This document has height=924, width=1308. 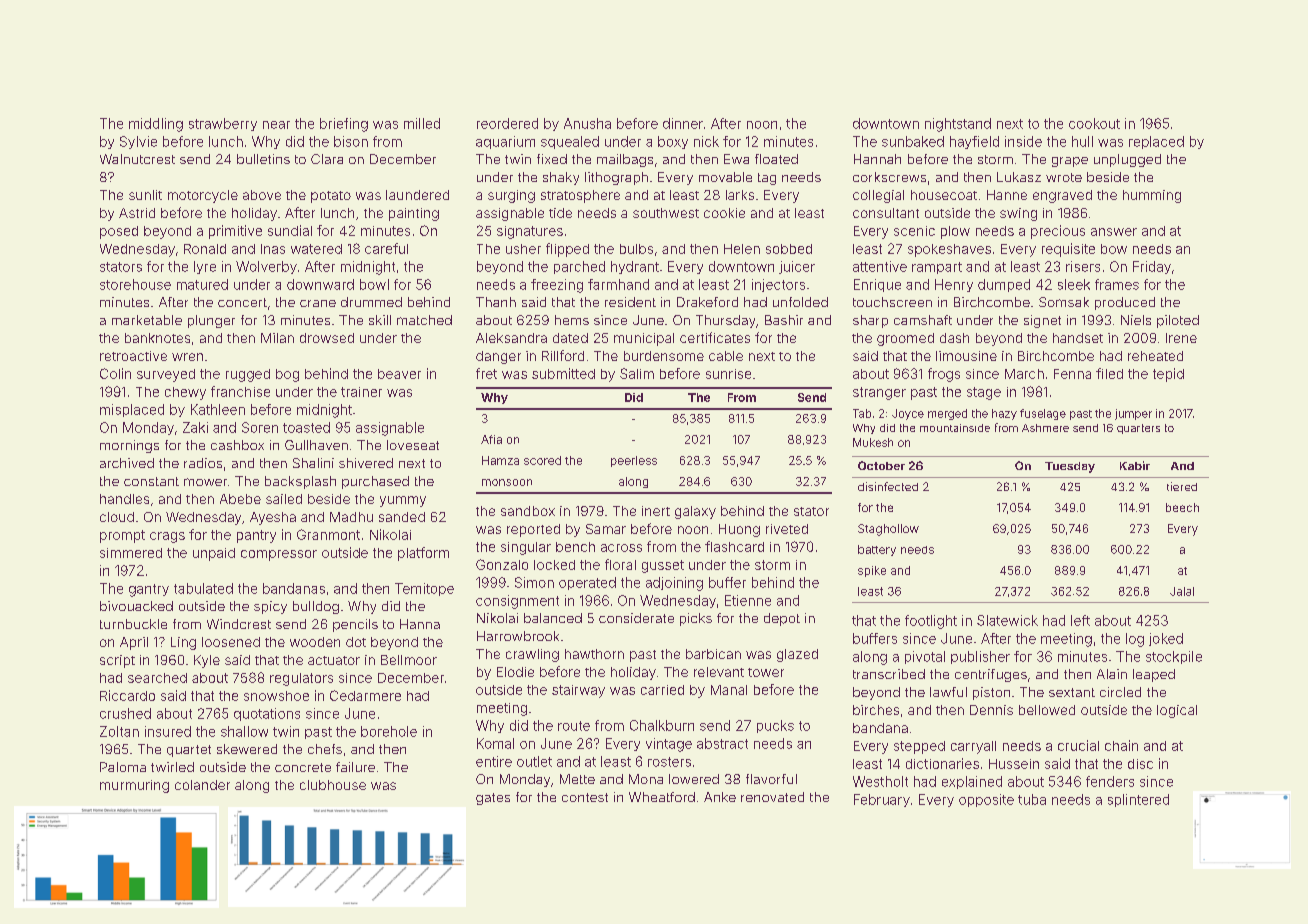 What do you see at coordinates (1094, 123) in the document?
I see `cookout` at bounding box center [1094, 123].
